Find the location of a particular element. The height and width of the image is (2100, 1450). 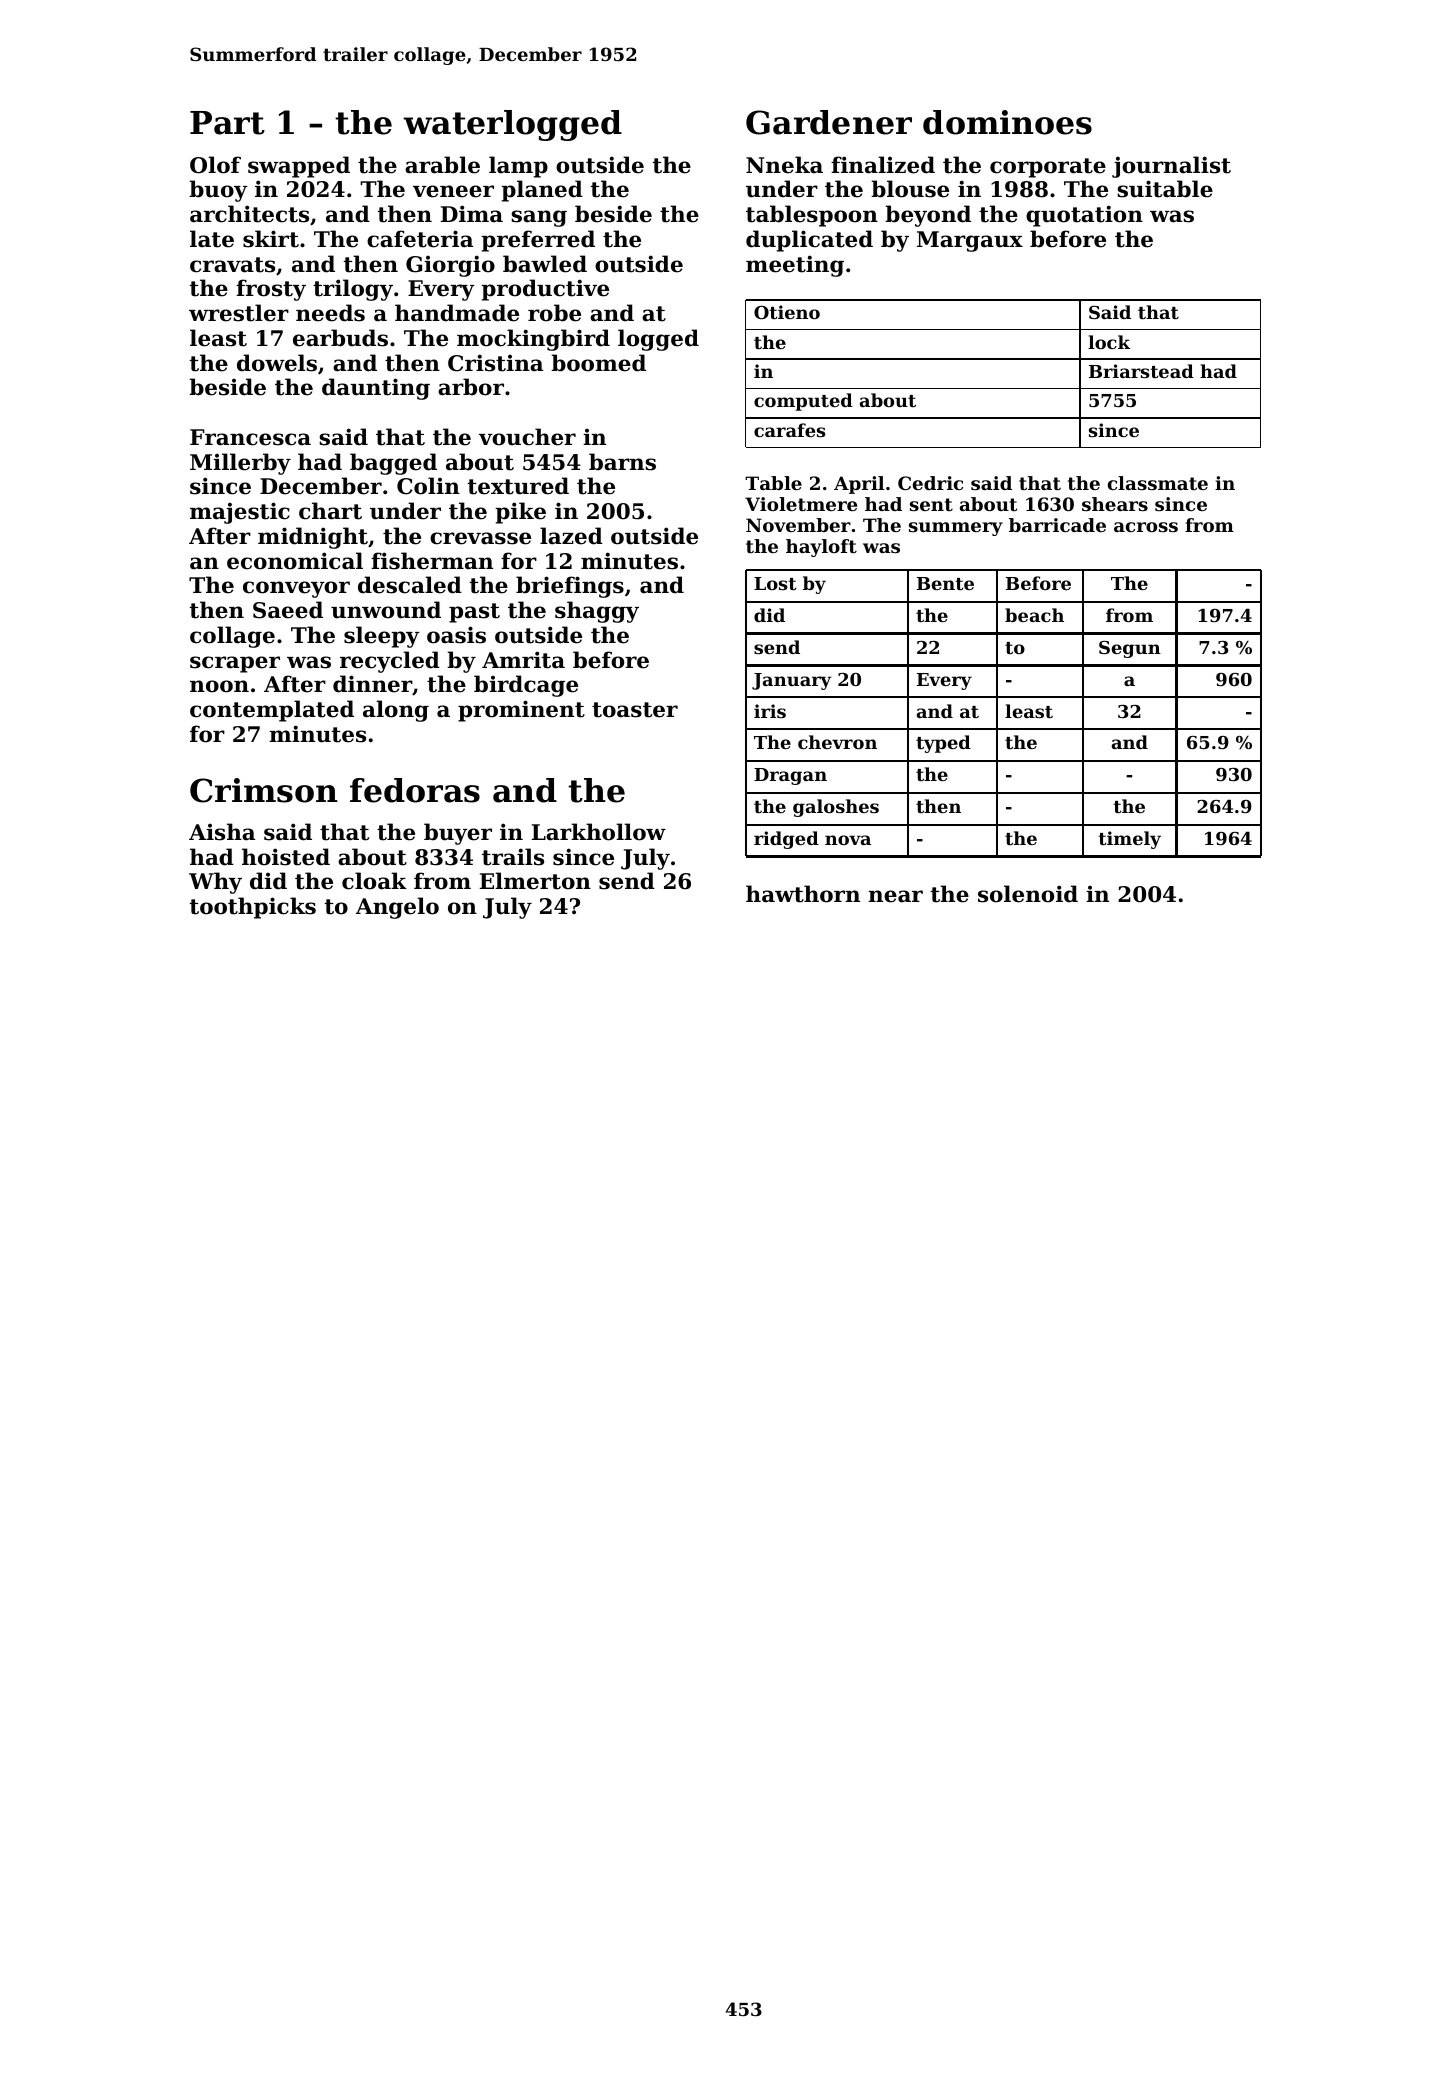

Gardener is located at coordinates (829, 122).
